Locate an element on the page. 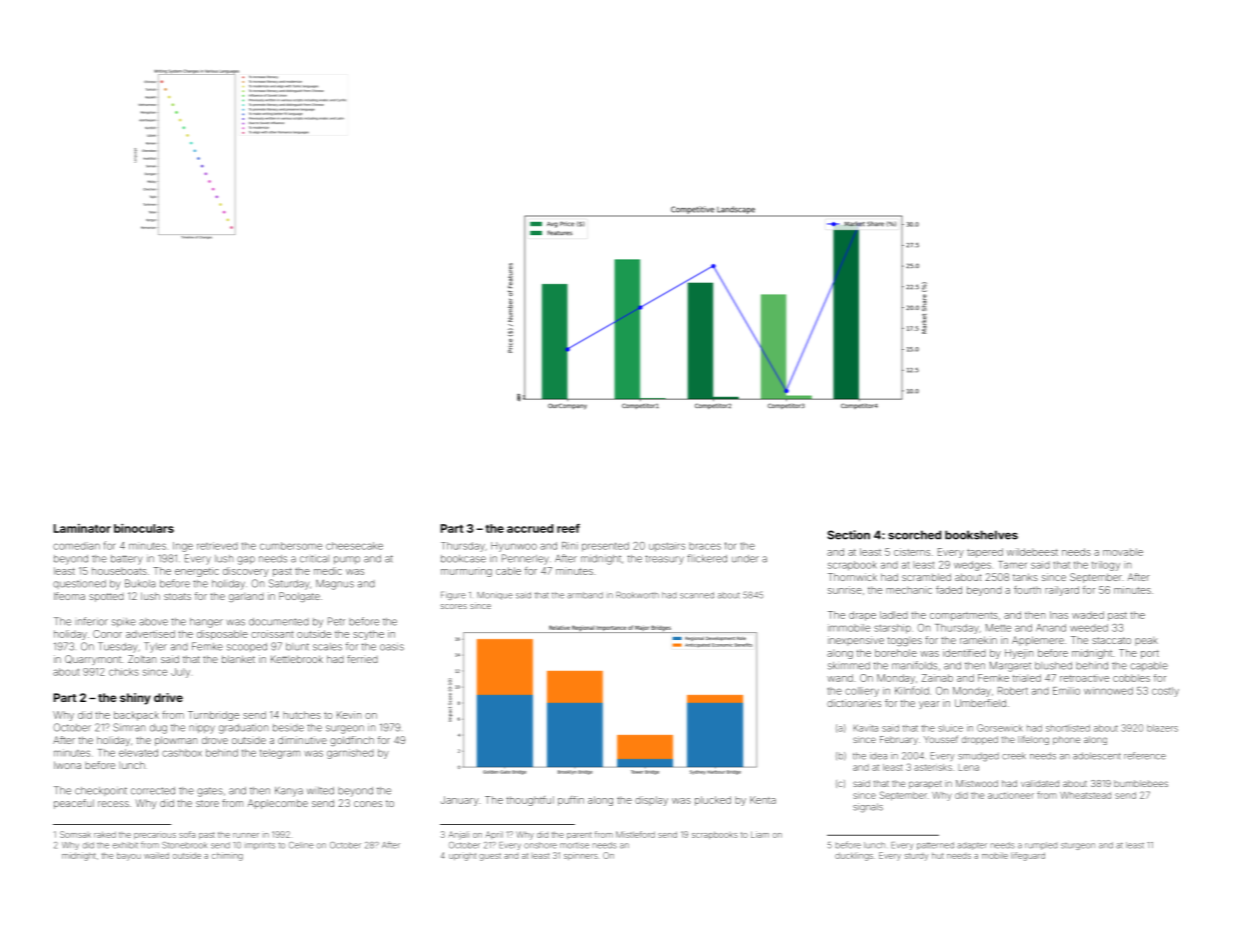  Rini is located at coordinates (570, 546).
